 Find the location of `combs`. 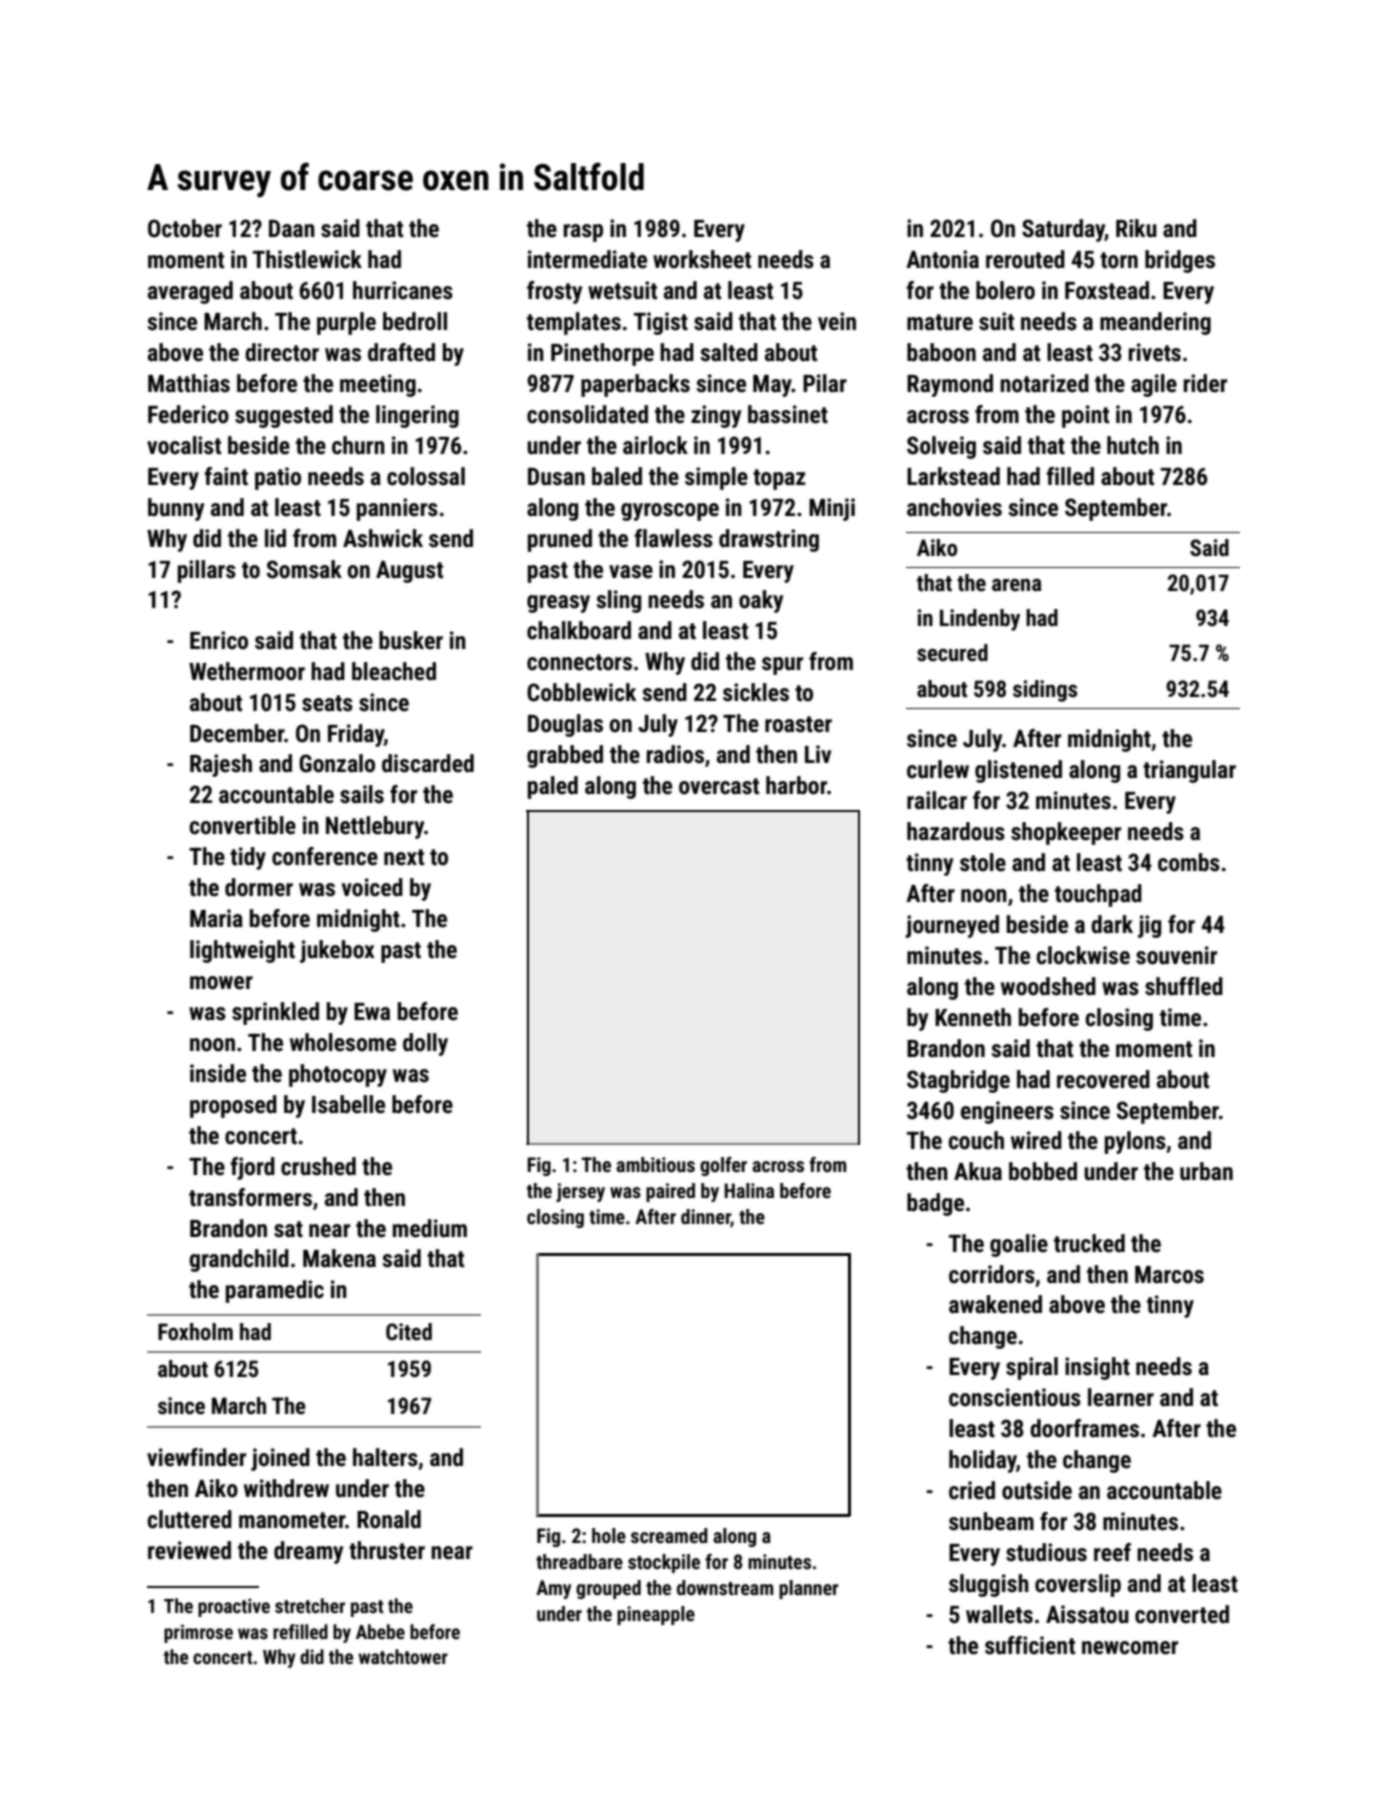

combs is located at coordinates (1189, 862).
